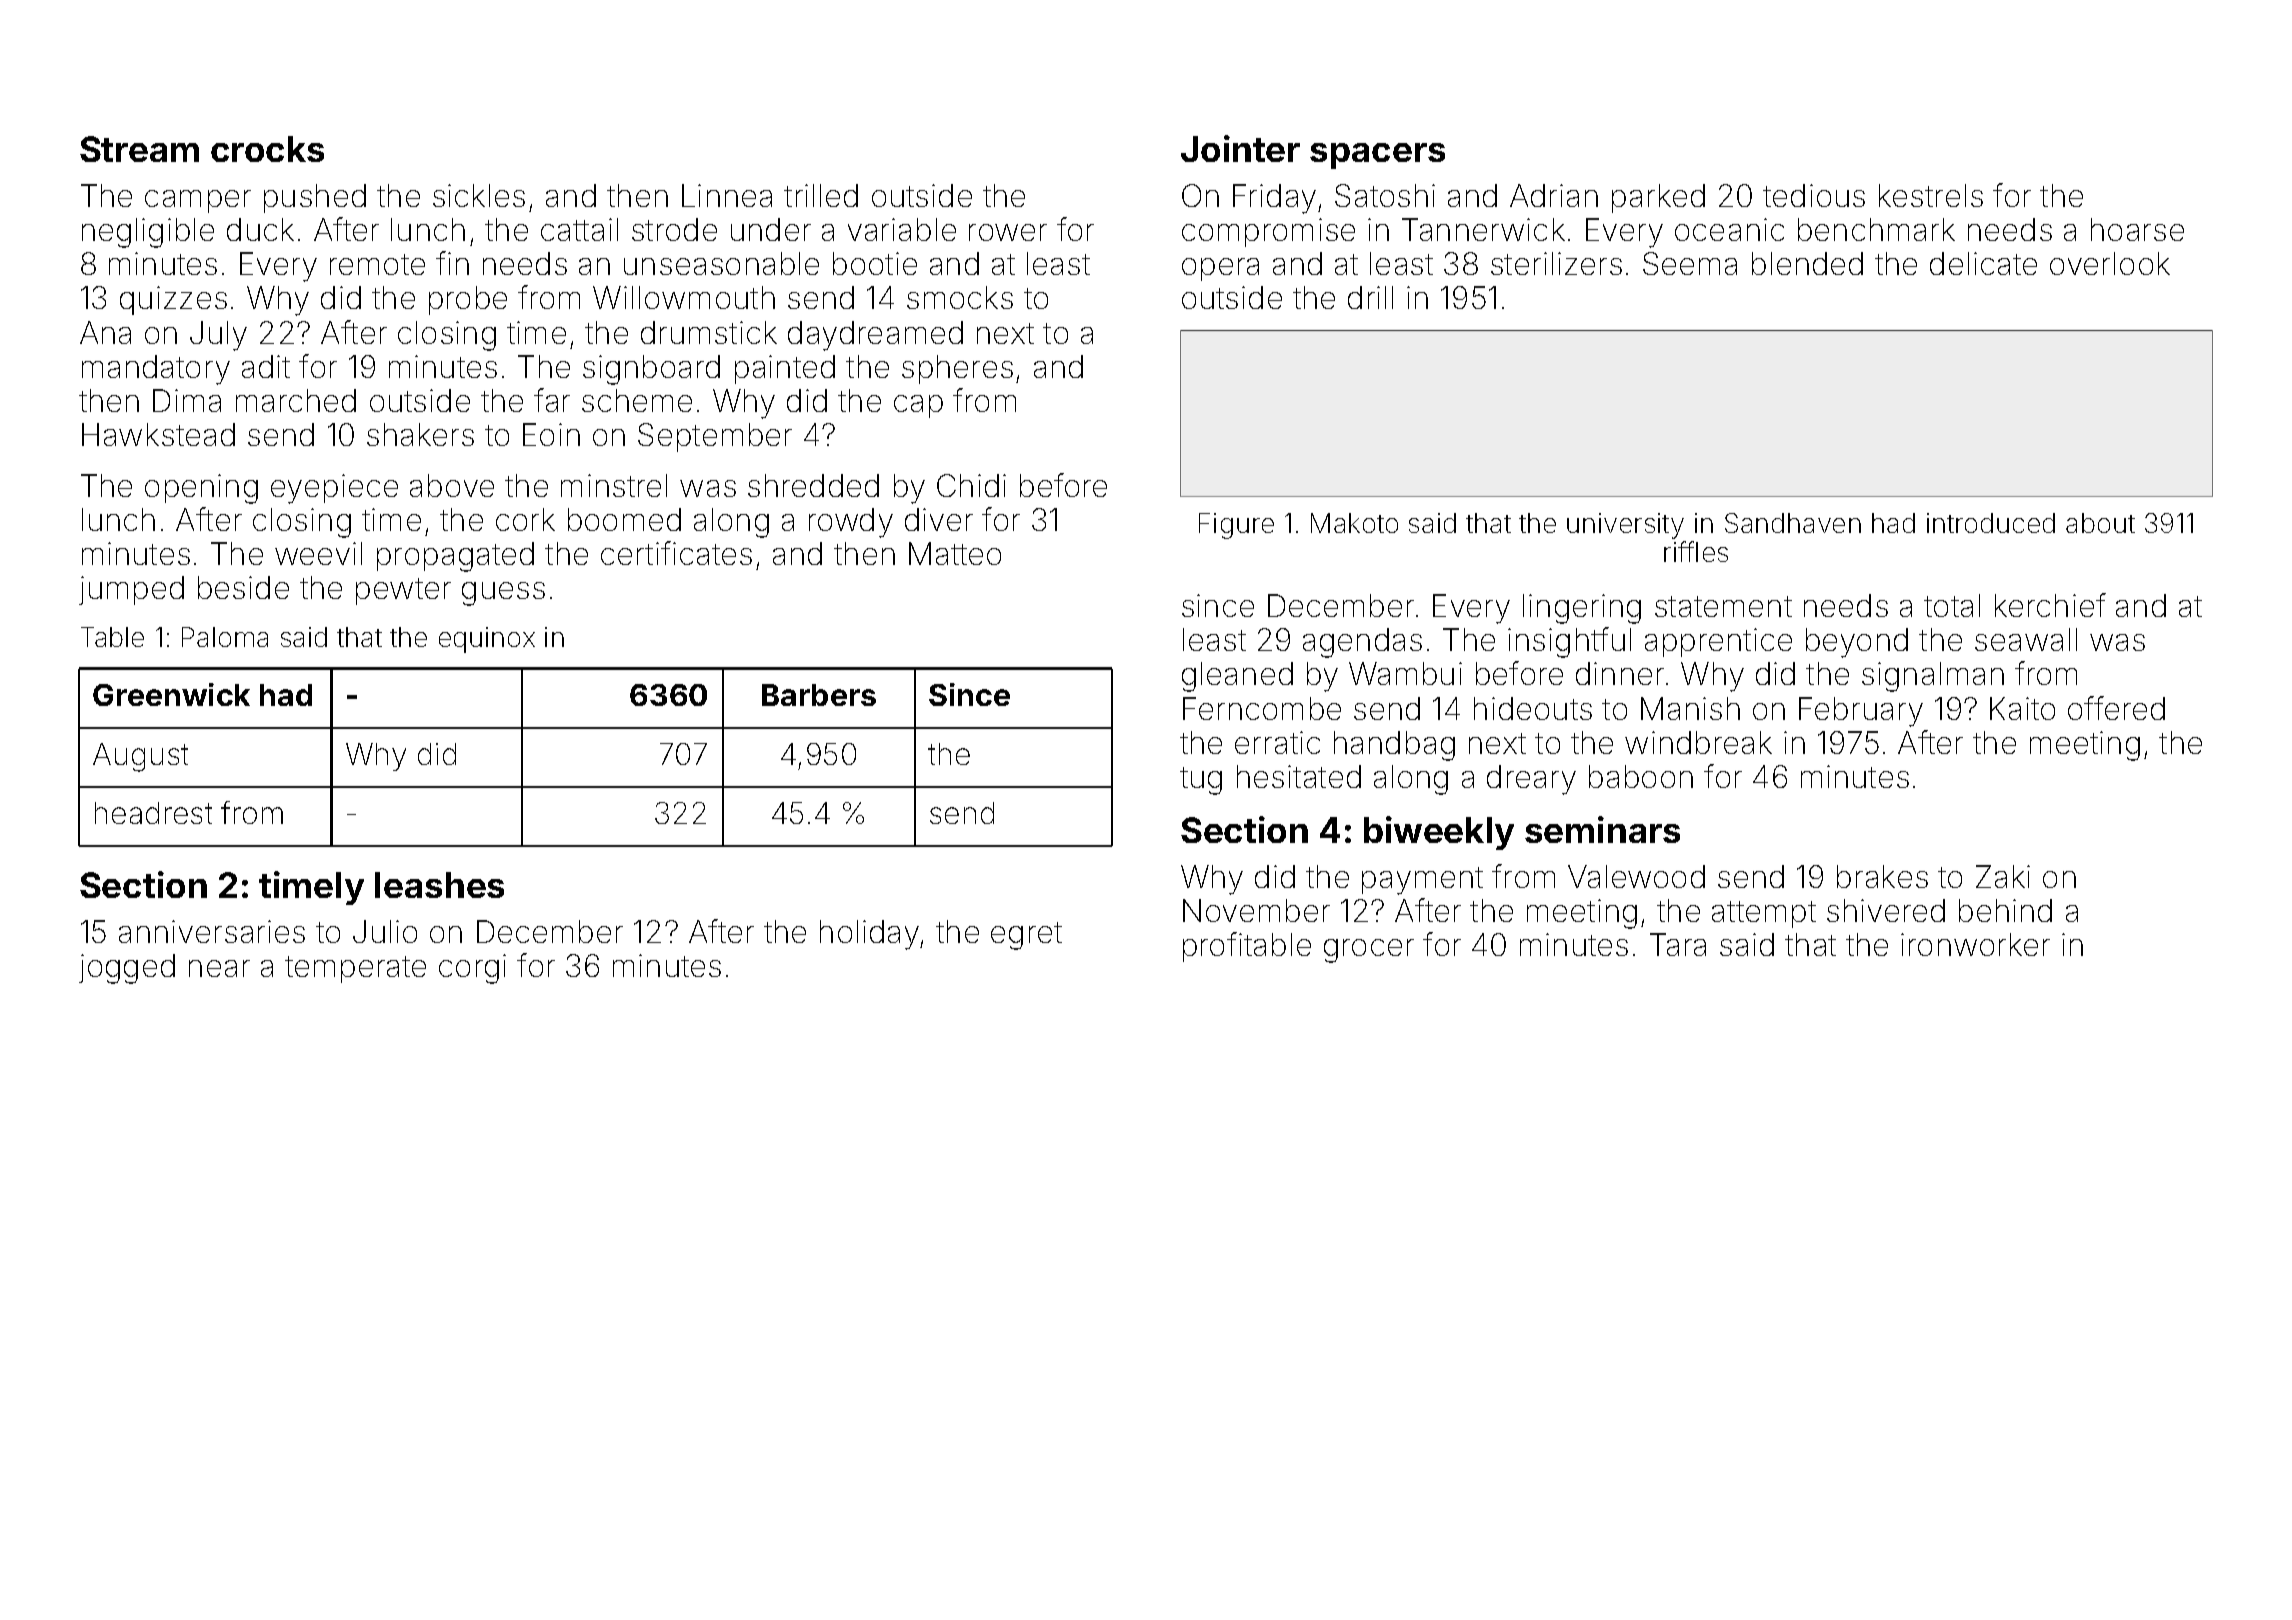 The height and width of the document is (1620, 2292). I want to click on kestrels, so click(1931, 195).
